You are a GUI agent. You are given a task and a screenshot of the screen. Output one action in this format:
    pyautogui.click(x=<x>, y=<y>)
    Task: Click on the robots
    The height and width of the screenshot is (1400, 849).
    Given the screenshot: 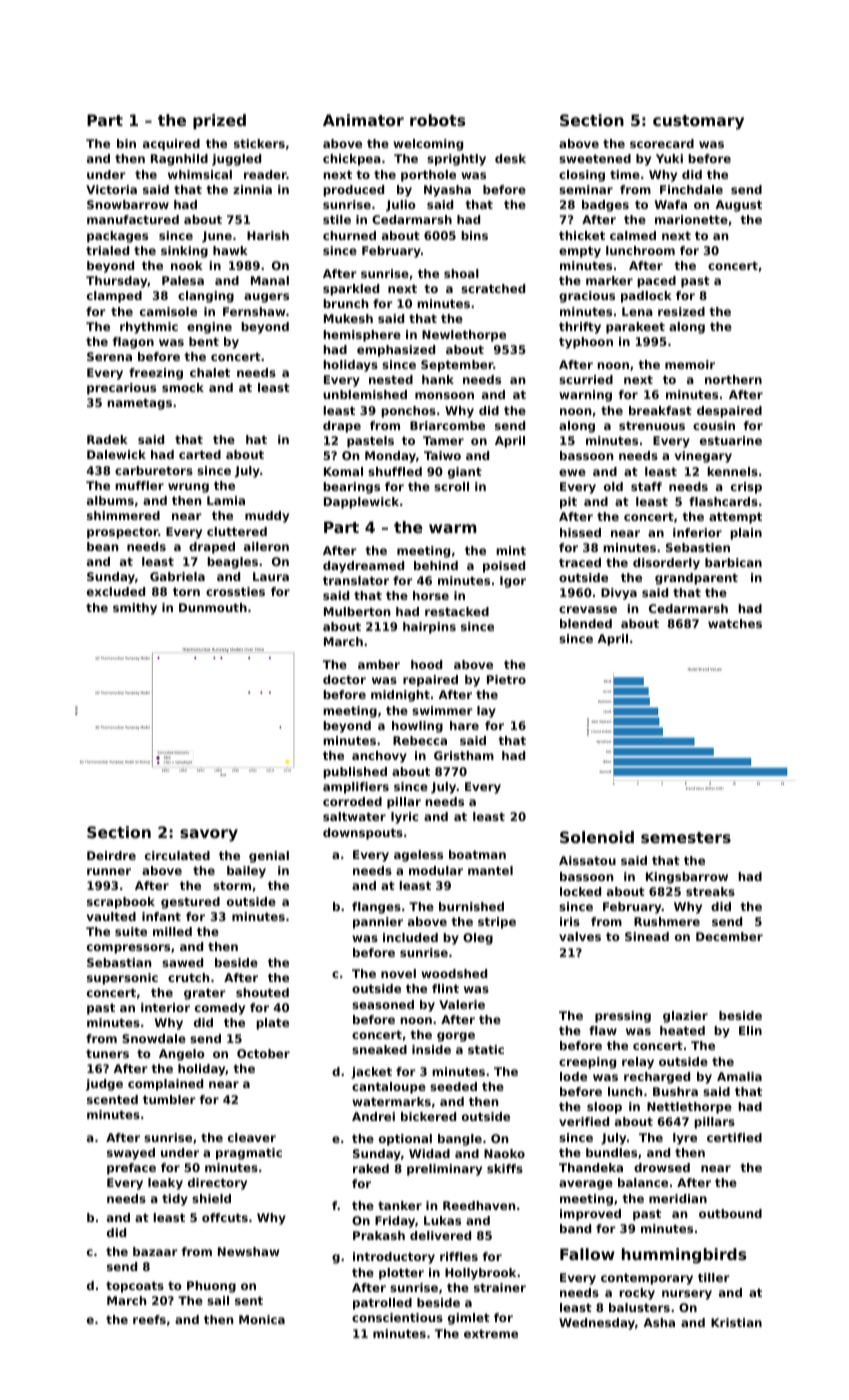 What is the action you would take?
    pyautogui.click(x=437, y=120)
